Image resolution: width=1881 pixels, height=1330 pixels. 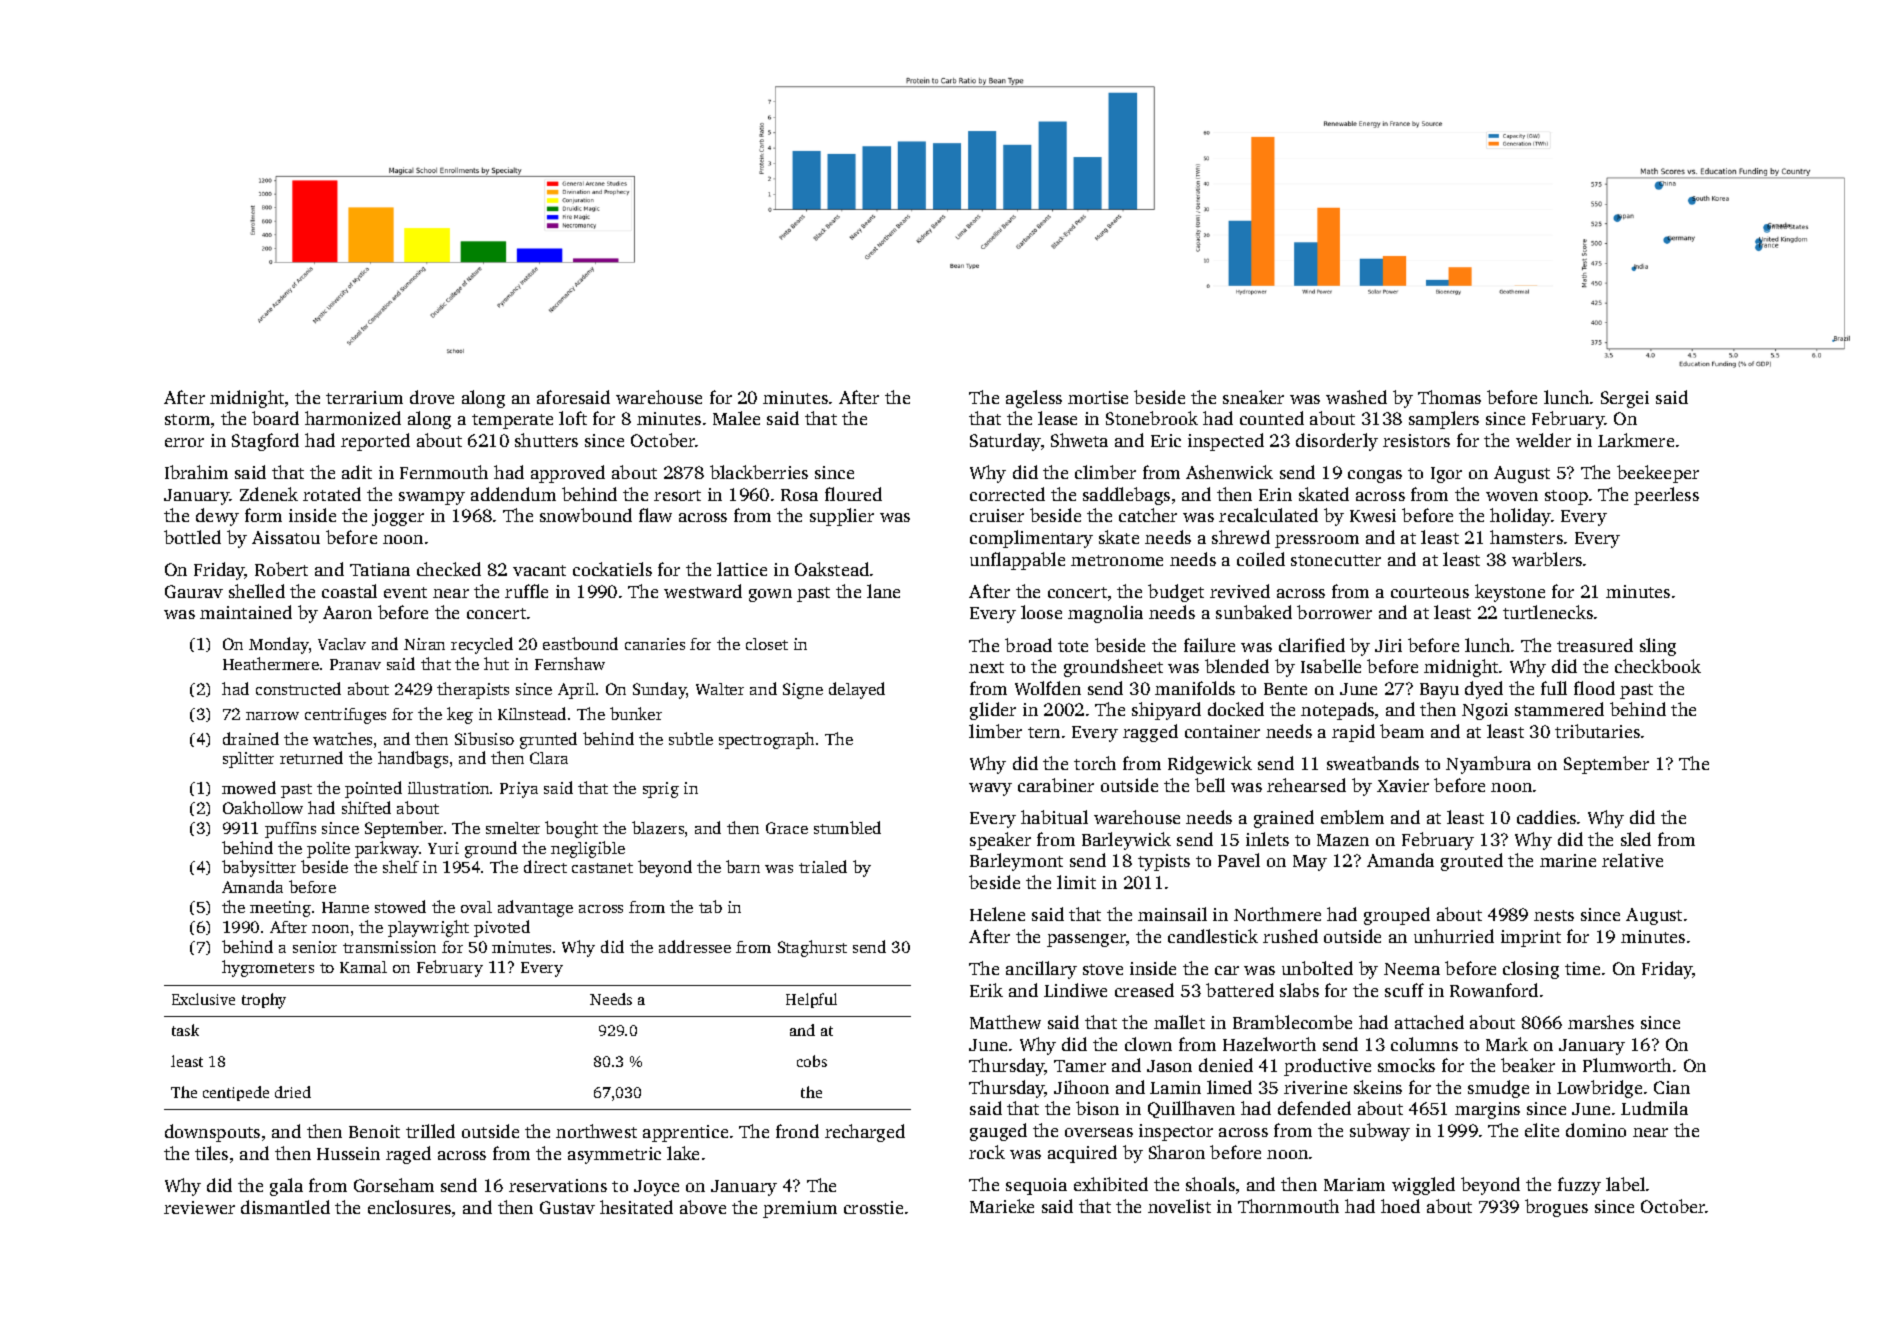 I want to click on reviewer, so click(x=199, y=1207).
